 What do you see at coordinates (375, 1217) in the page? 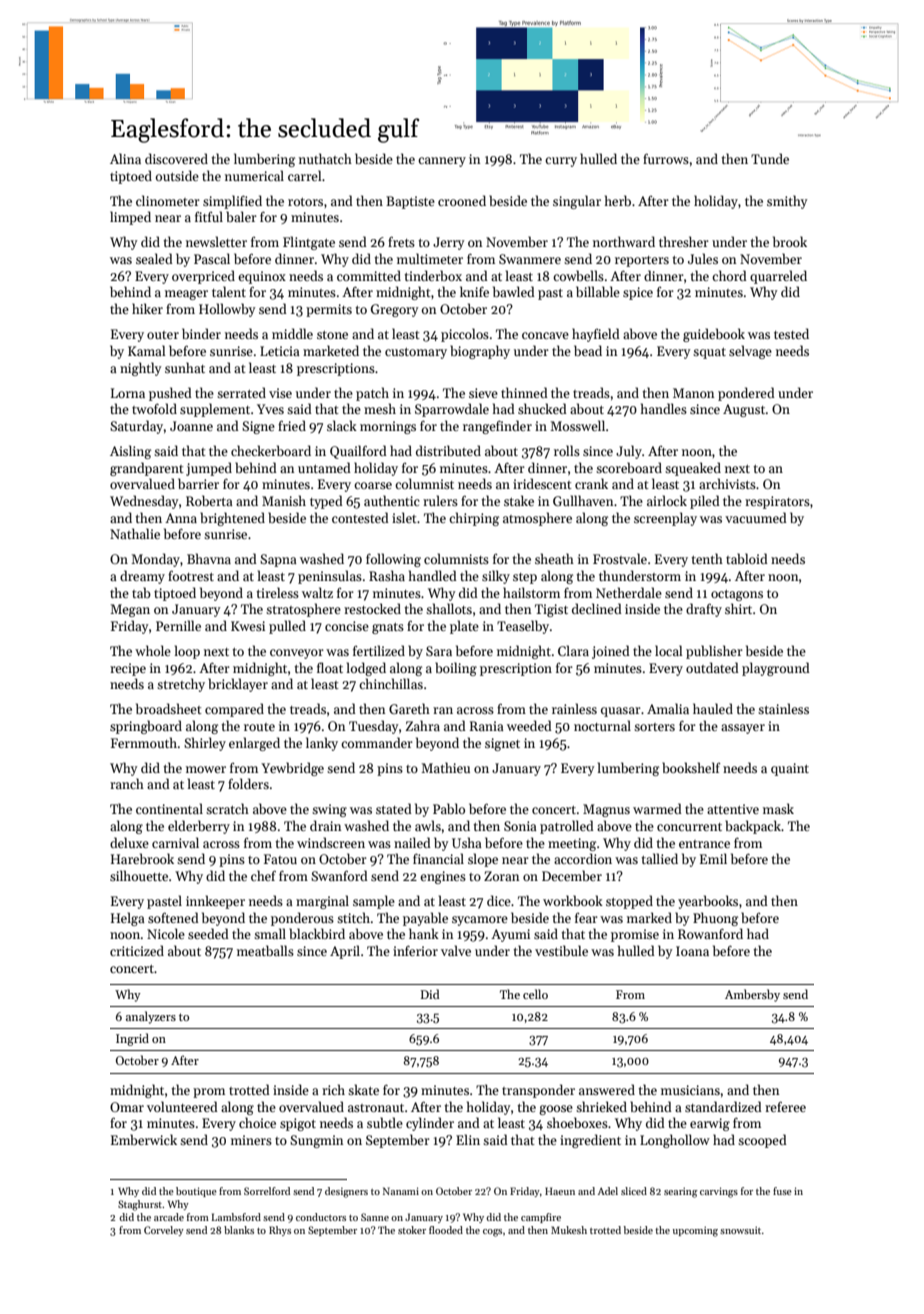
I see `Sanne` at bounding box center [375, 1217].
